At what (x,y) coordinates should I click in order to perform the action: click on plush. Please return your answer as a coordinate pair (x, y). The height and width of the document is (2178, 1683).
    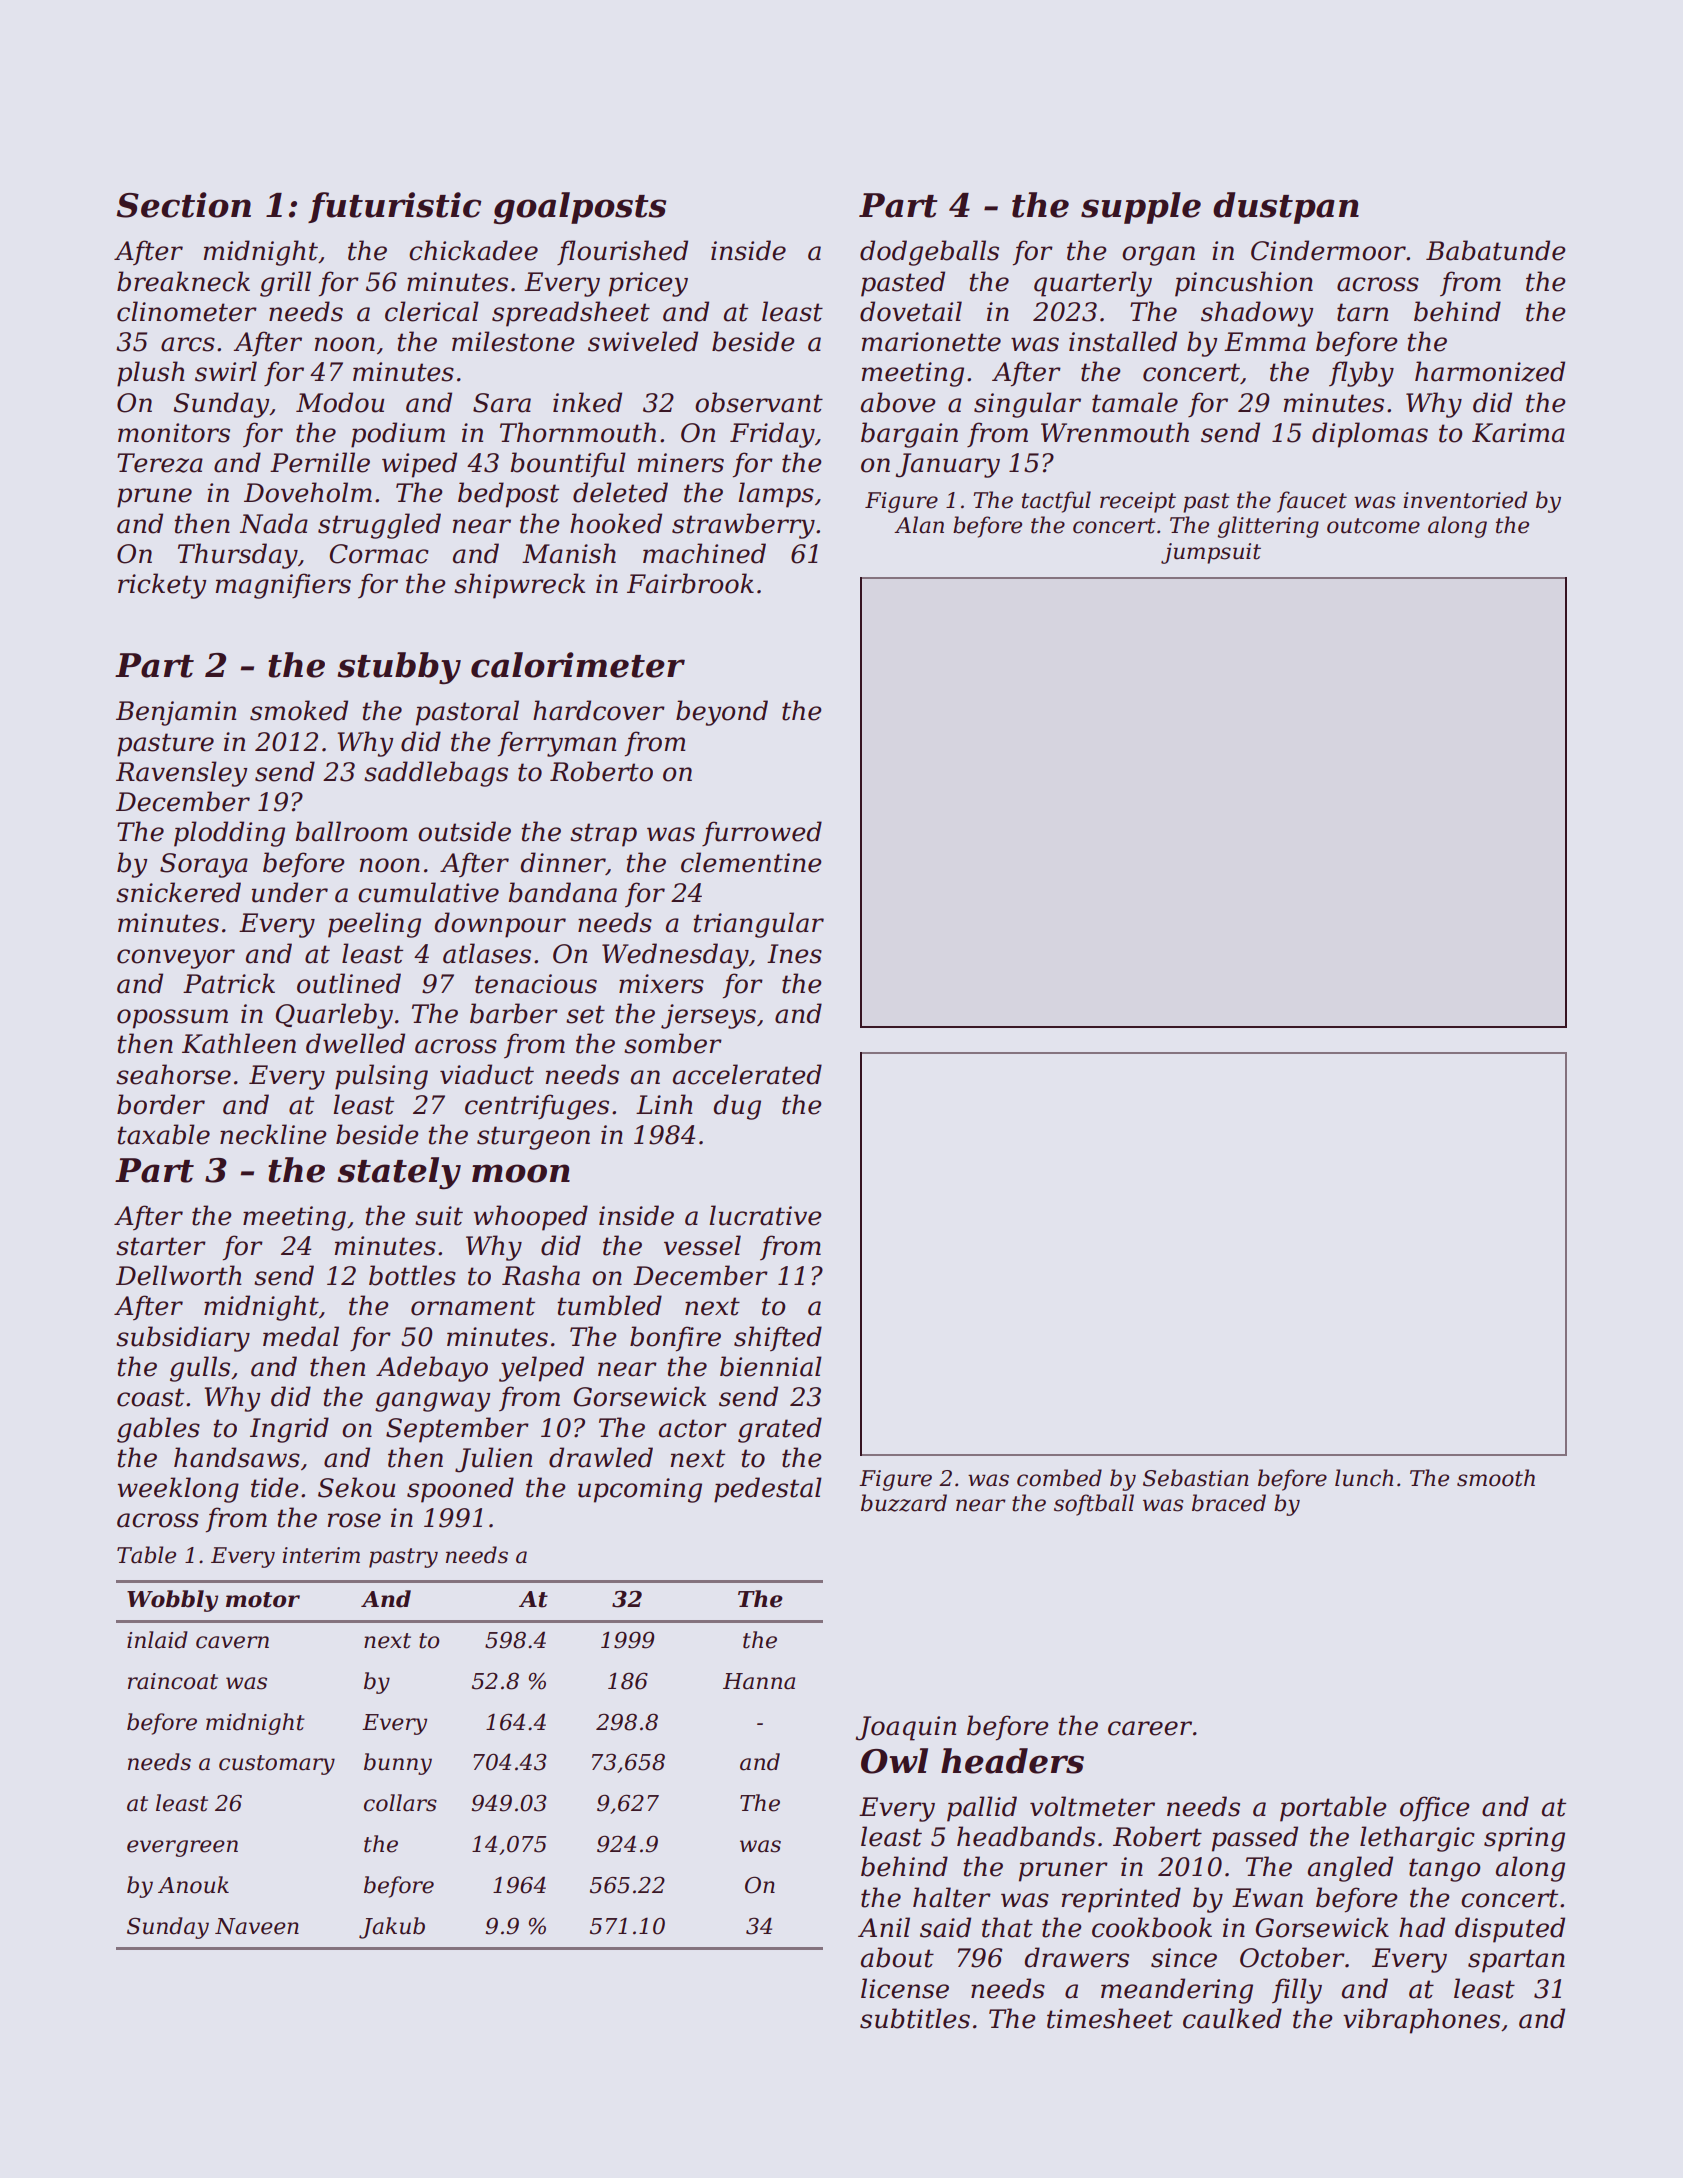
    Looking at the image, I should click on (151, 374).
